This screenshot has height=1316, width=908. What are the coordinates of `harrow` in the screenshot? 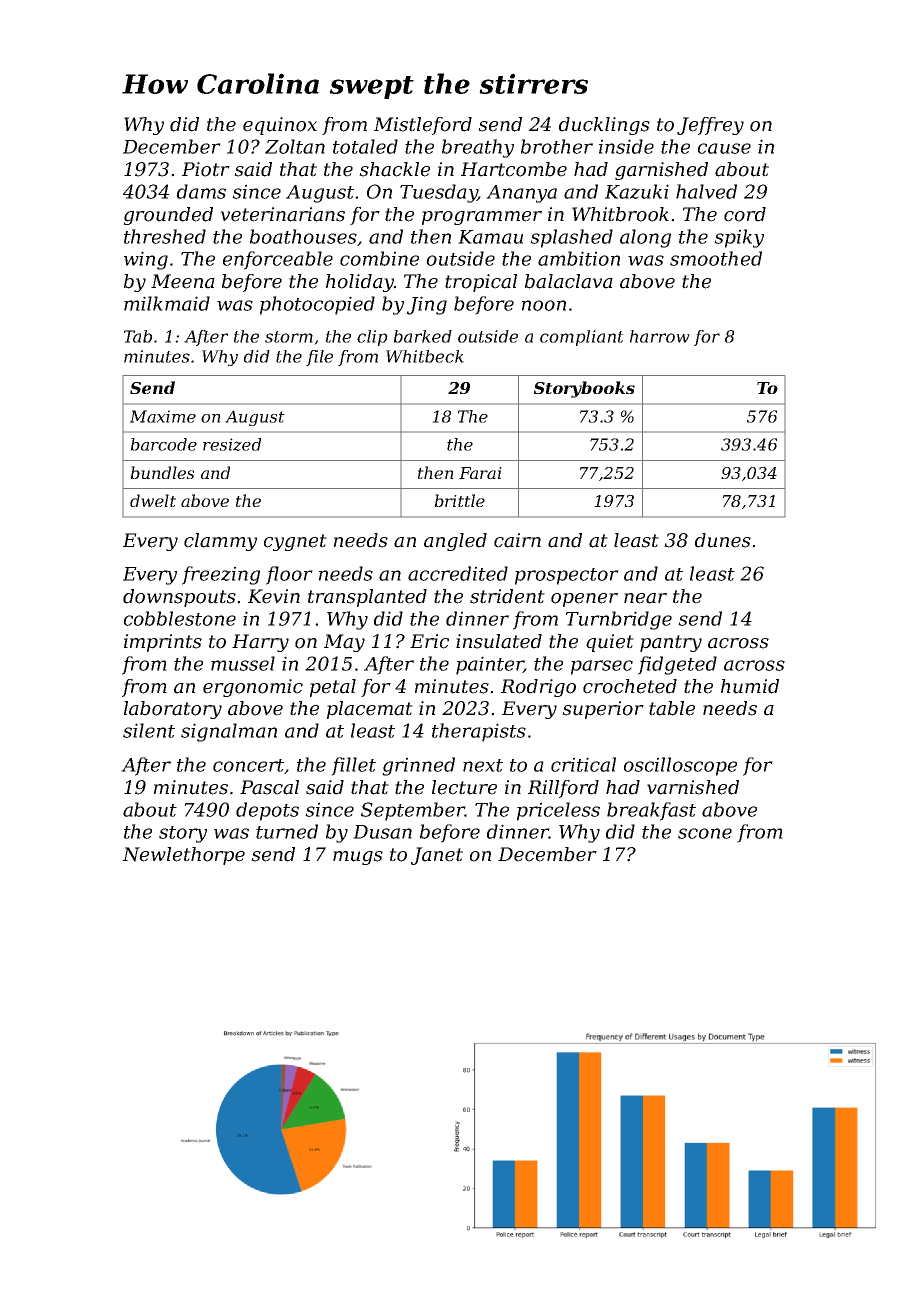 It's located at (660, 336).
